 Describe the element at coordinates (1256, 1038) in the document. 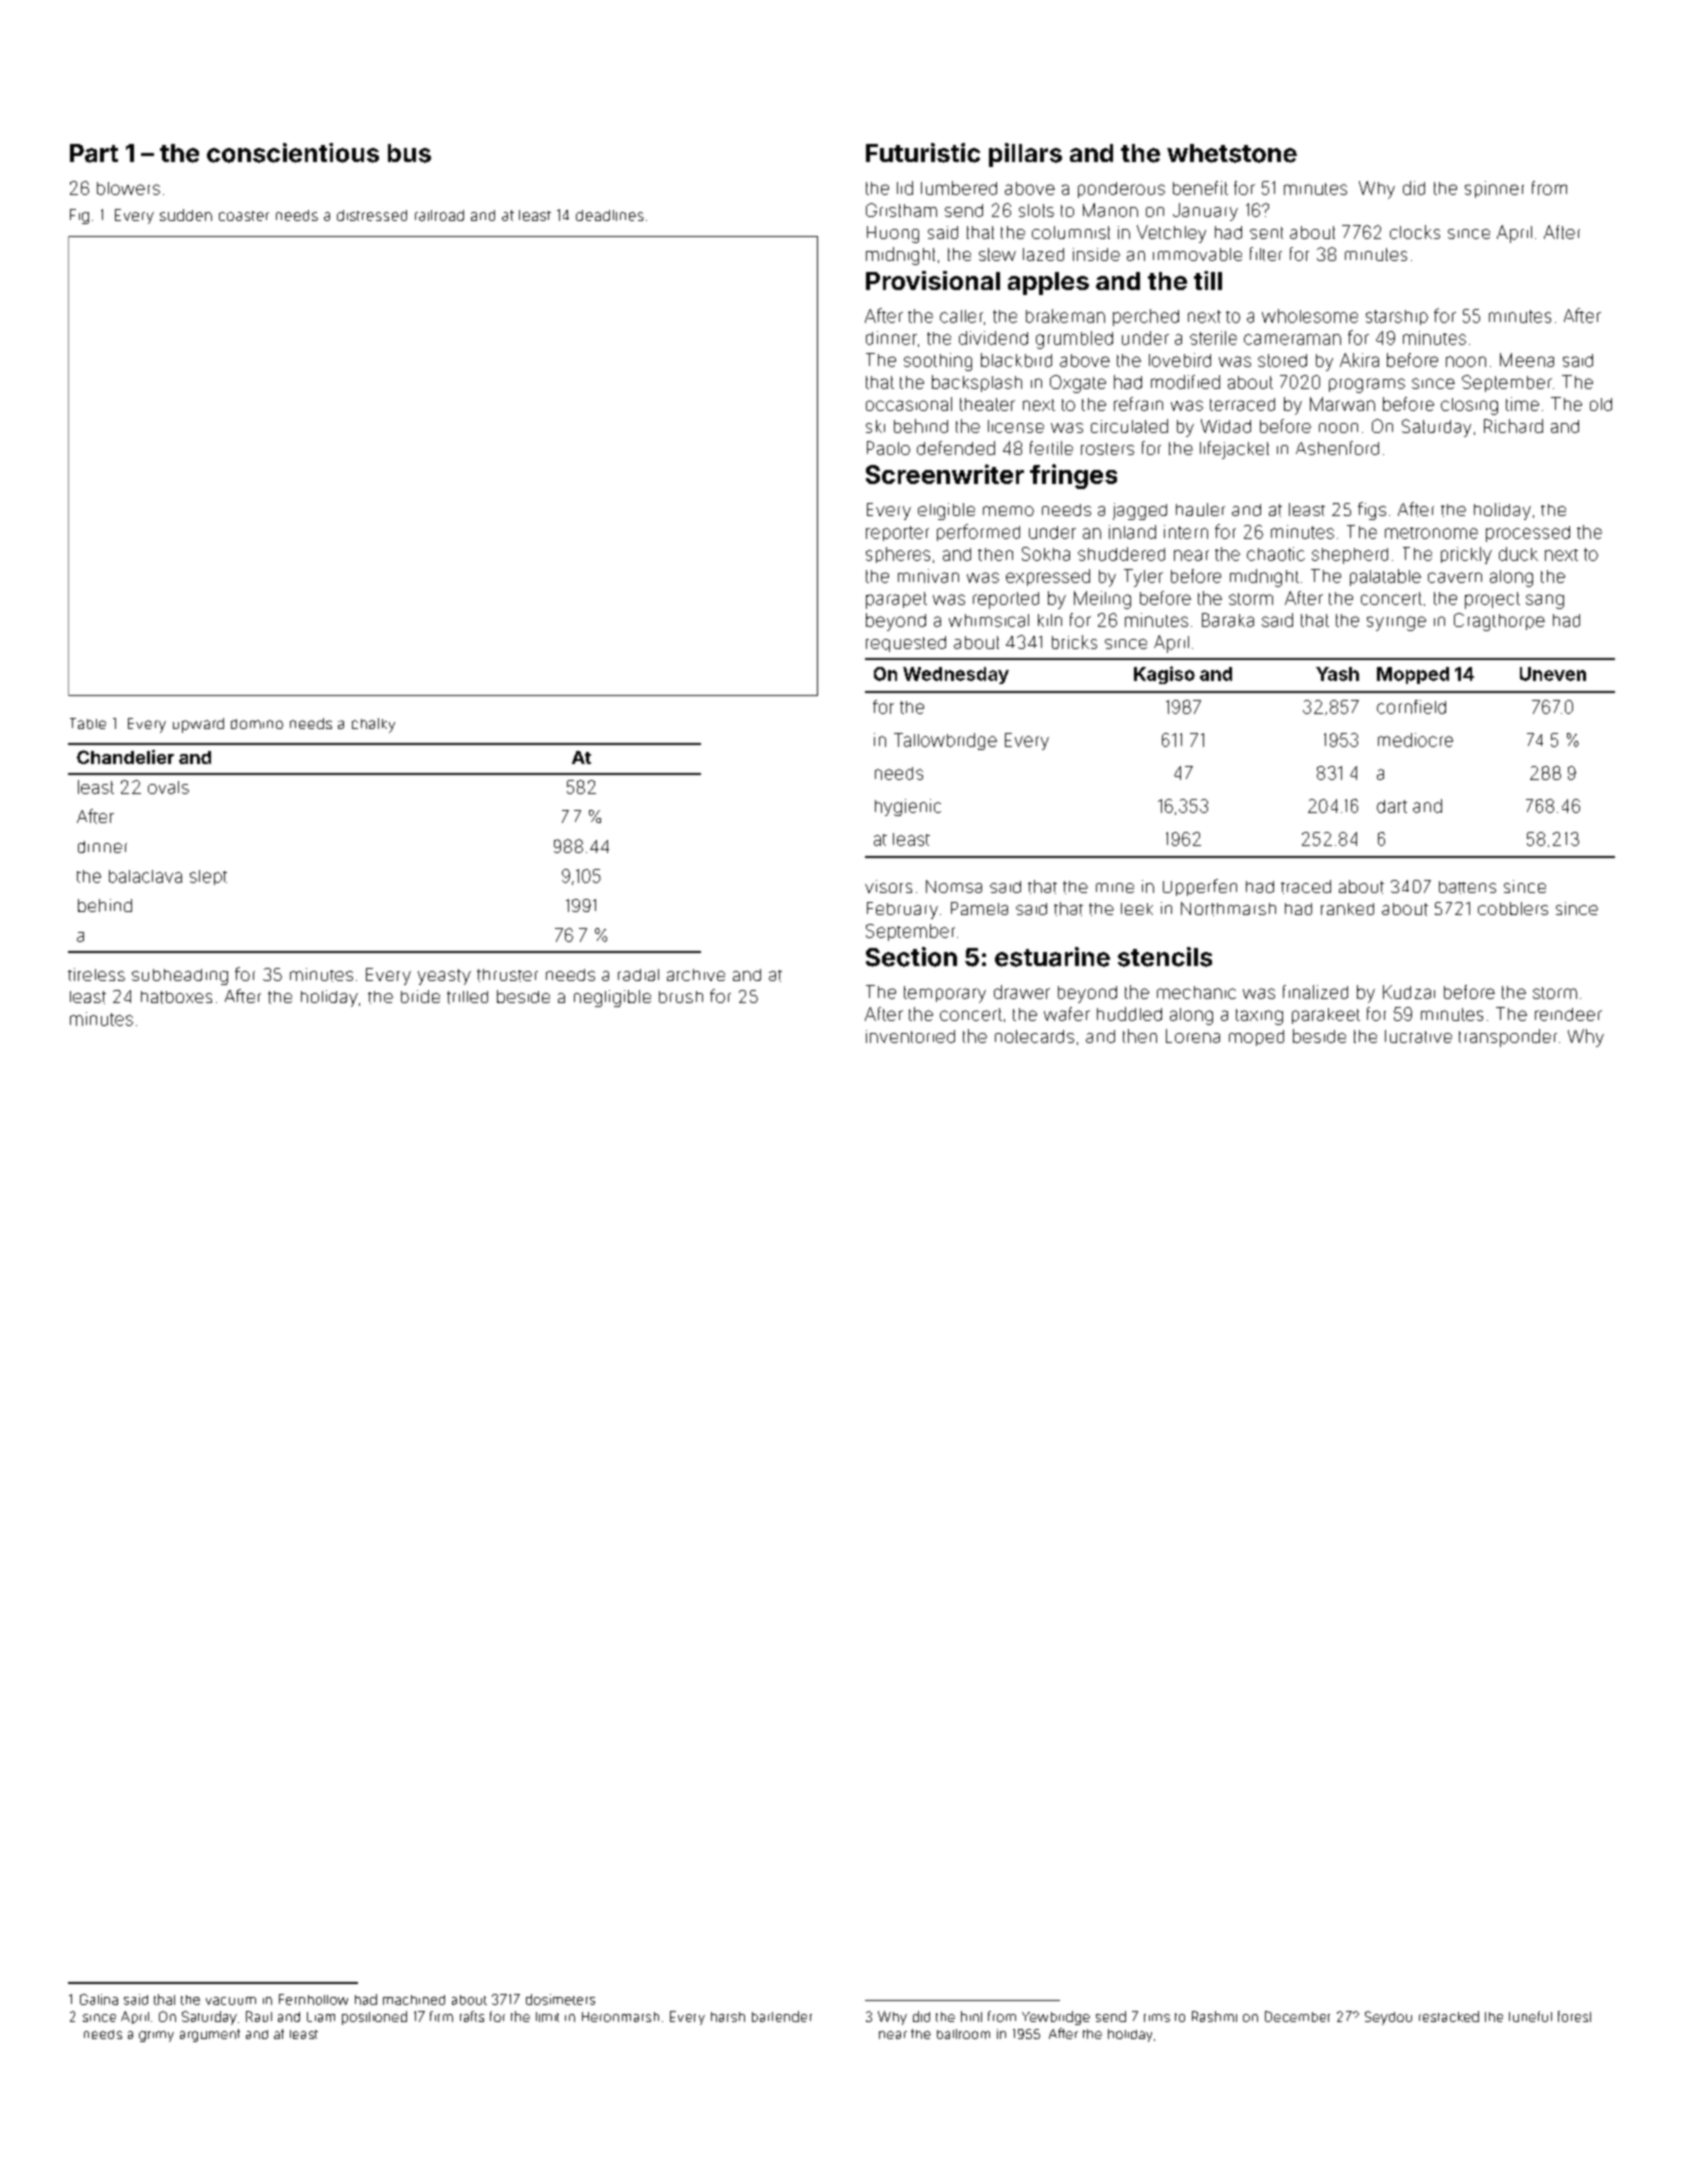

I see `moped` at that location.
